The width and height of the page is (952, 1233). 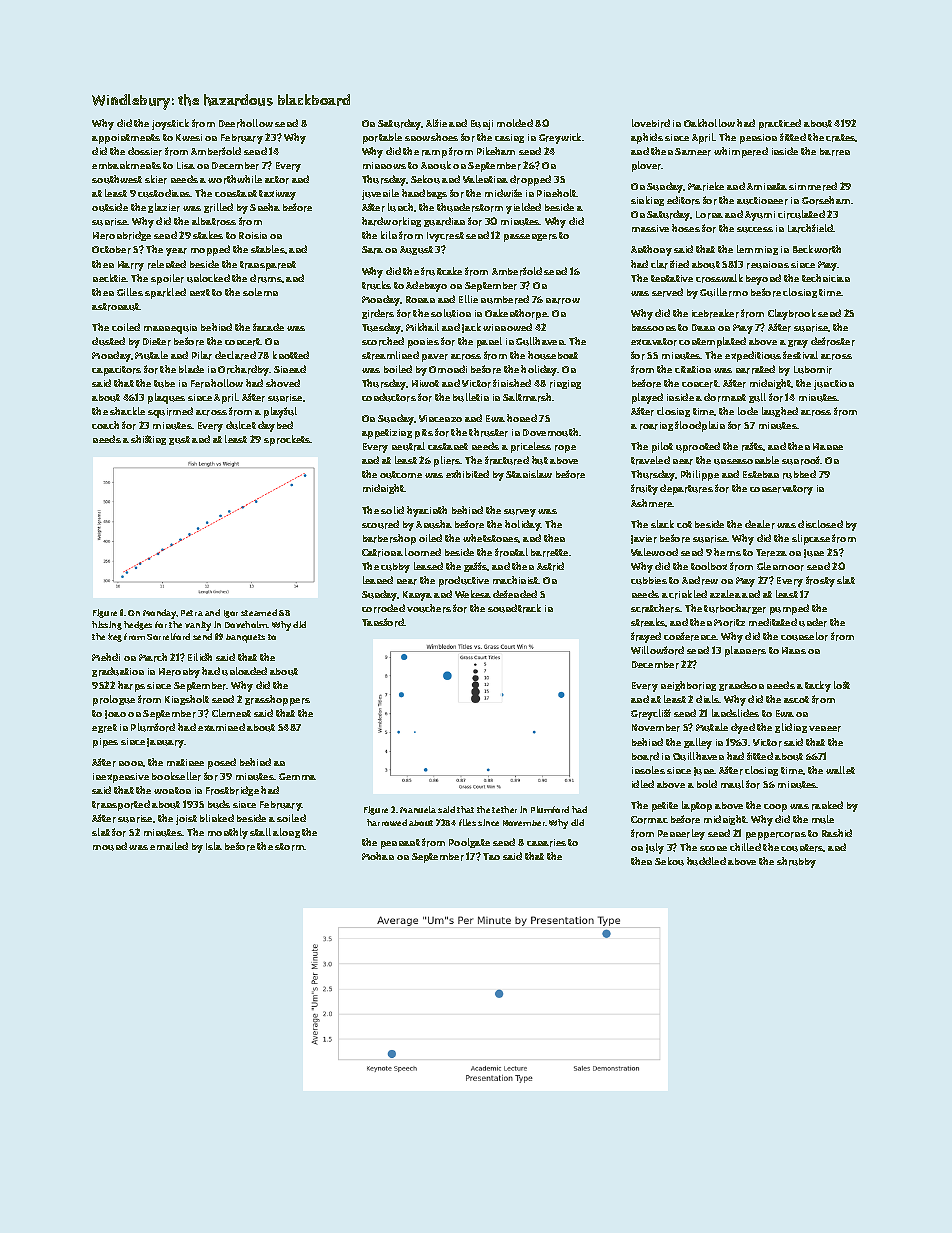 I want to click on practiced, so click(x=780, y=124).
